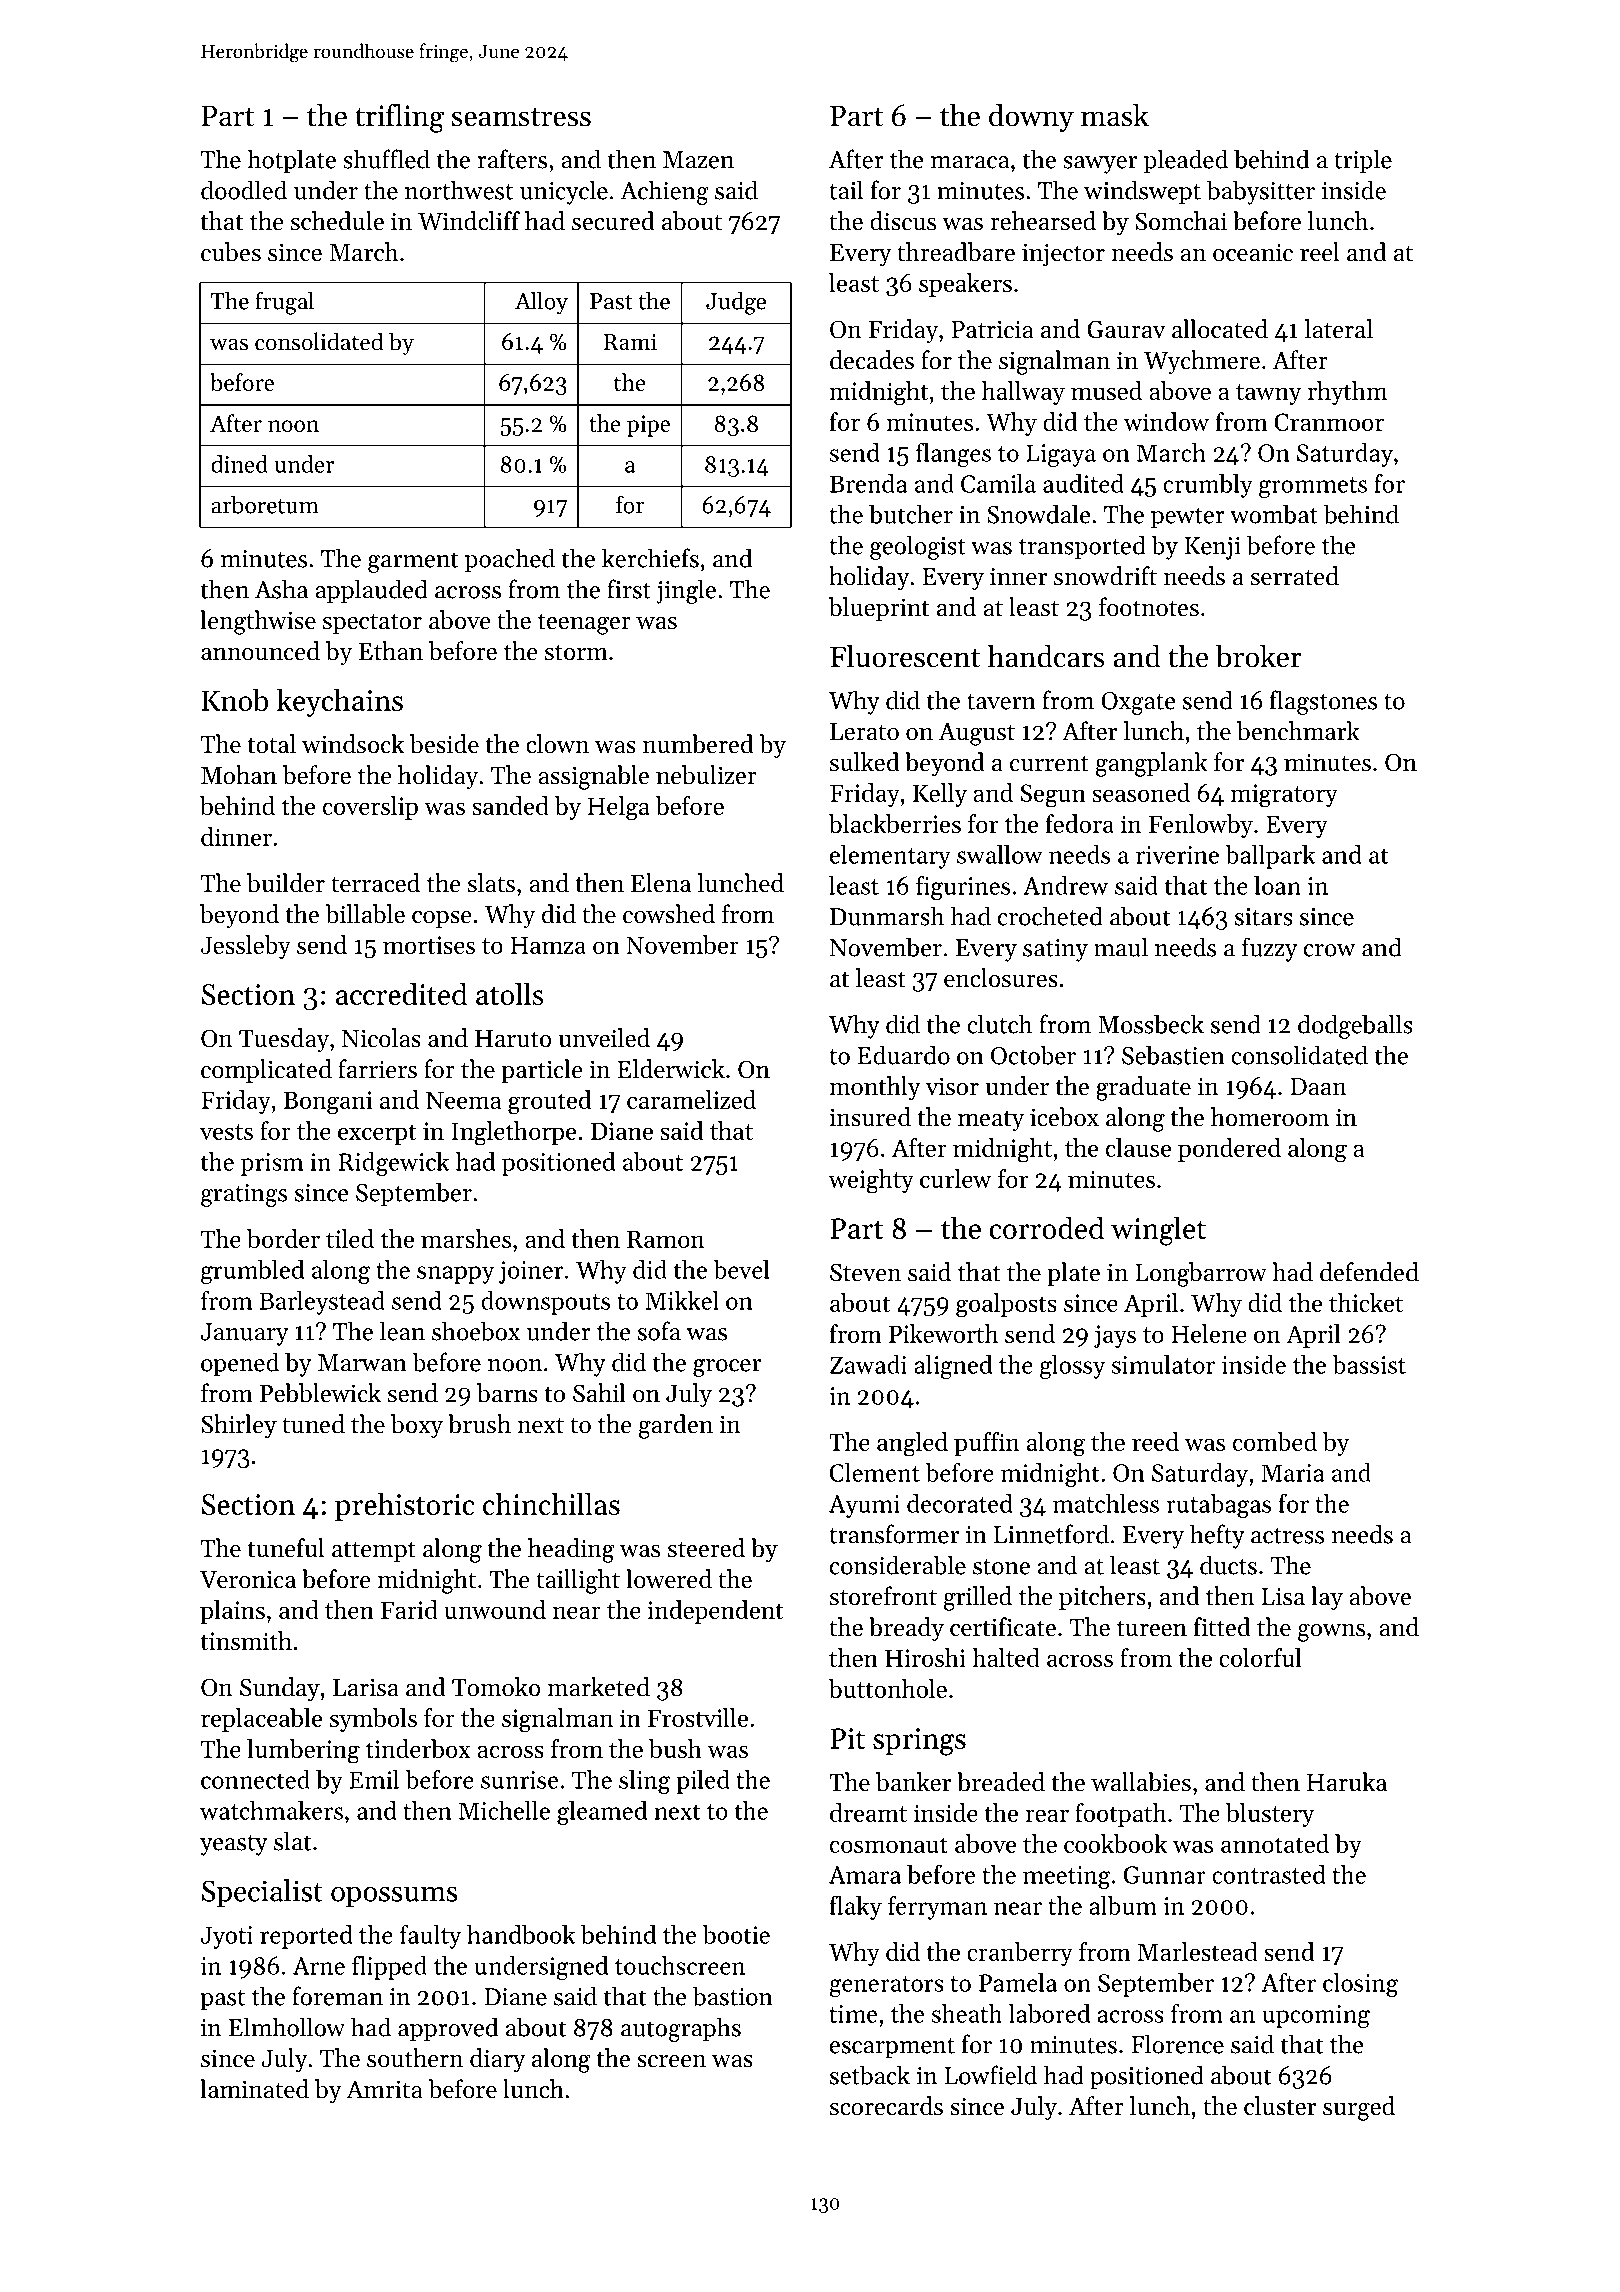 This page has height=2292, width=1620. What do you see at coordinates (254, 2089) in the page?
I see `laminated` at bounding box center [254, 2089].
